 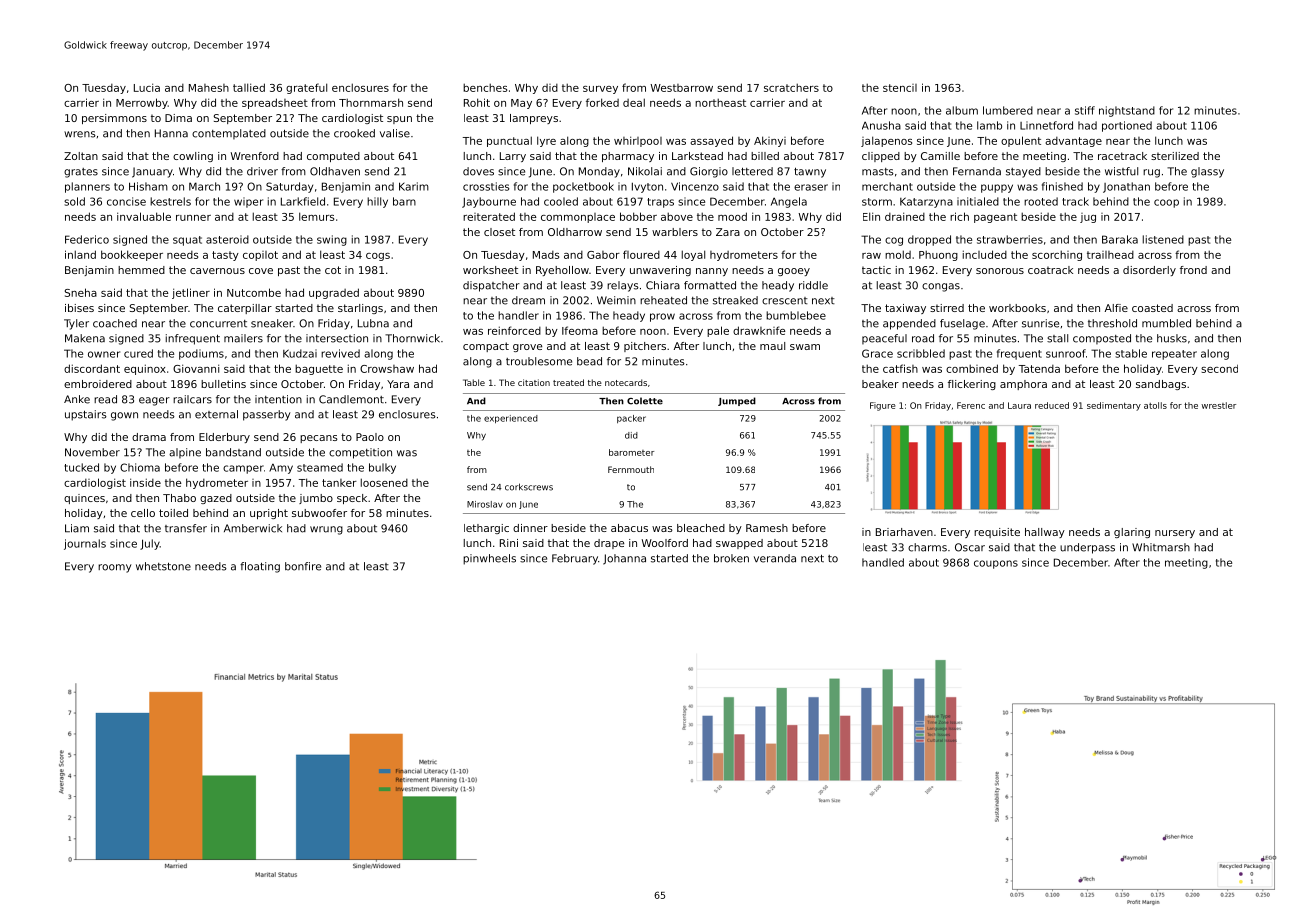 I want to click on stiff, so click(x=1085, y=110).
